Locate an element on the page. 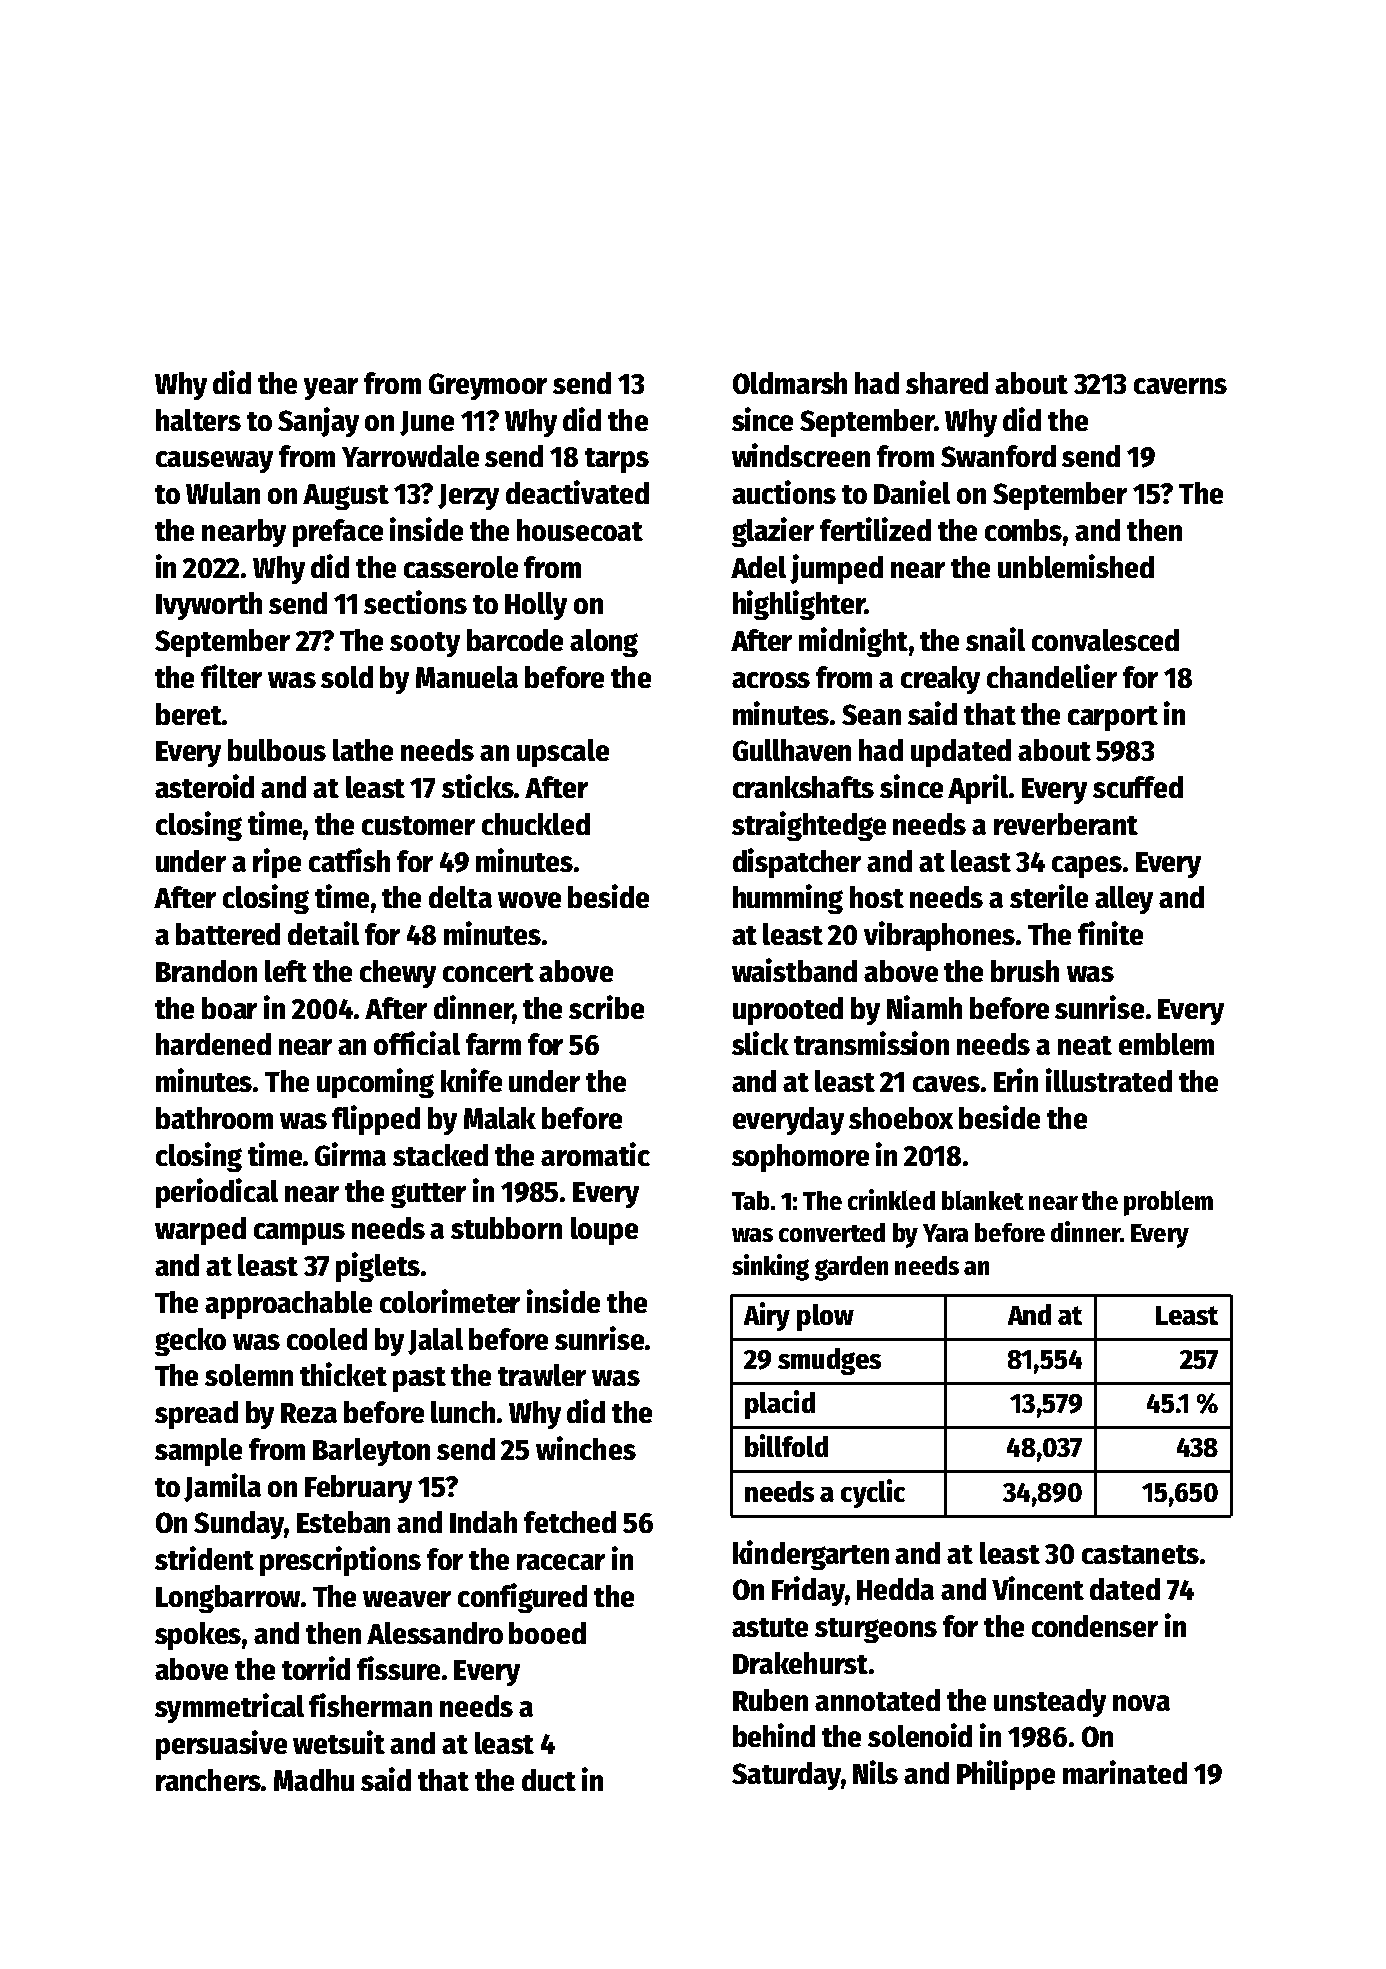 The height and width of the document is (1969, 1386). castanets is located at coordinates (1140, 1554).
